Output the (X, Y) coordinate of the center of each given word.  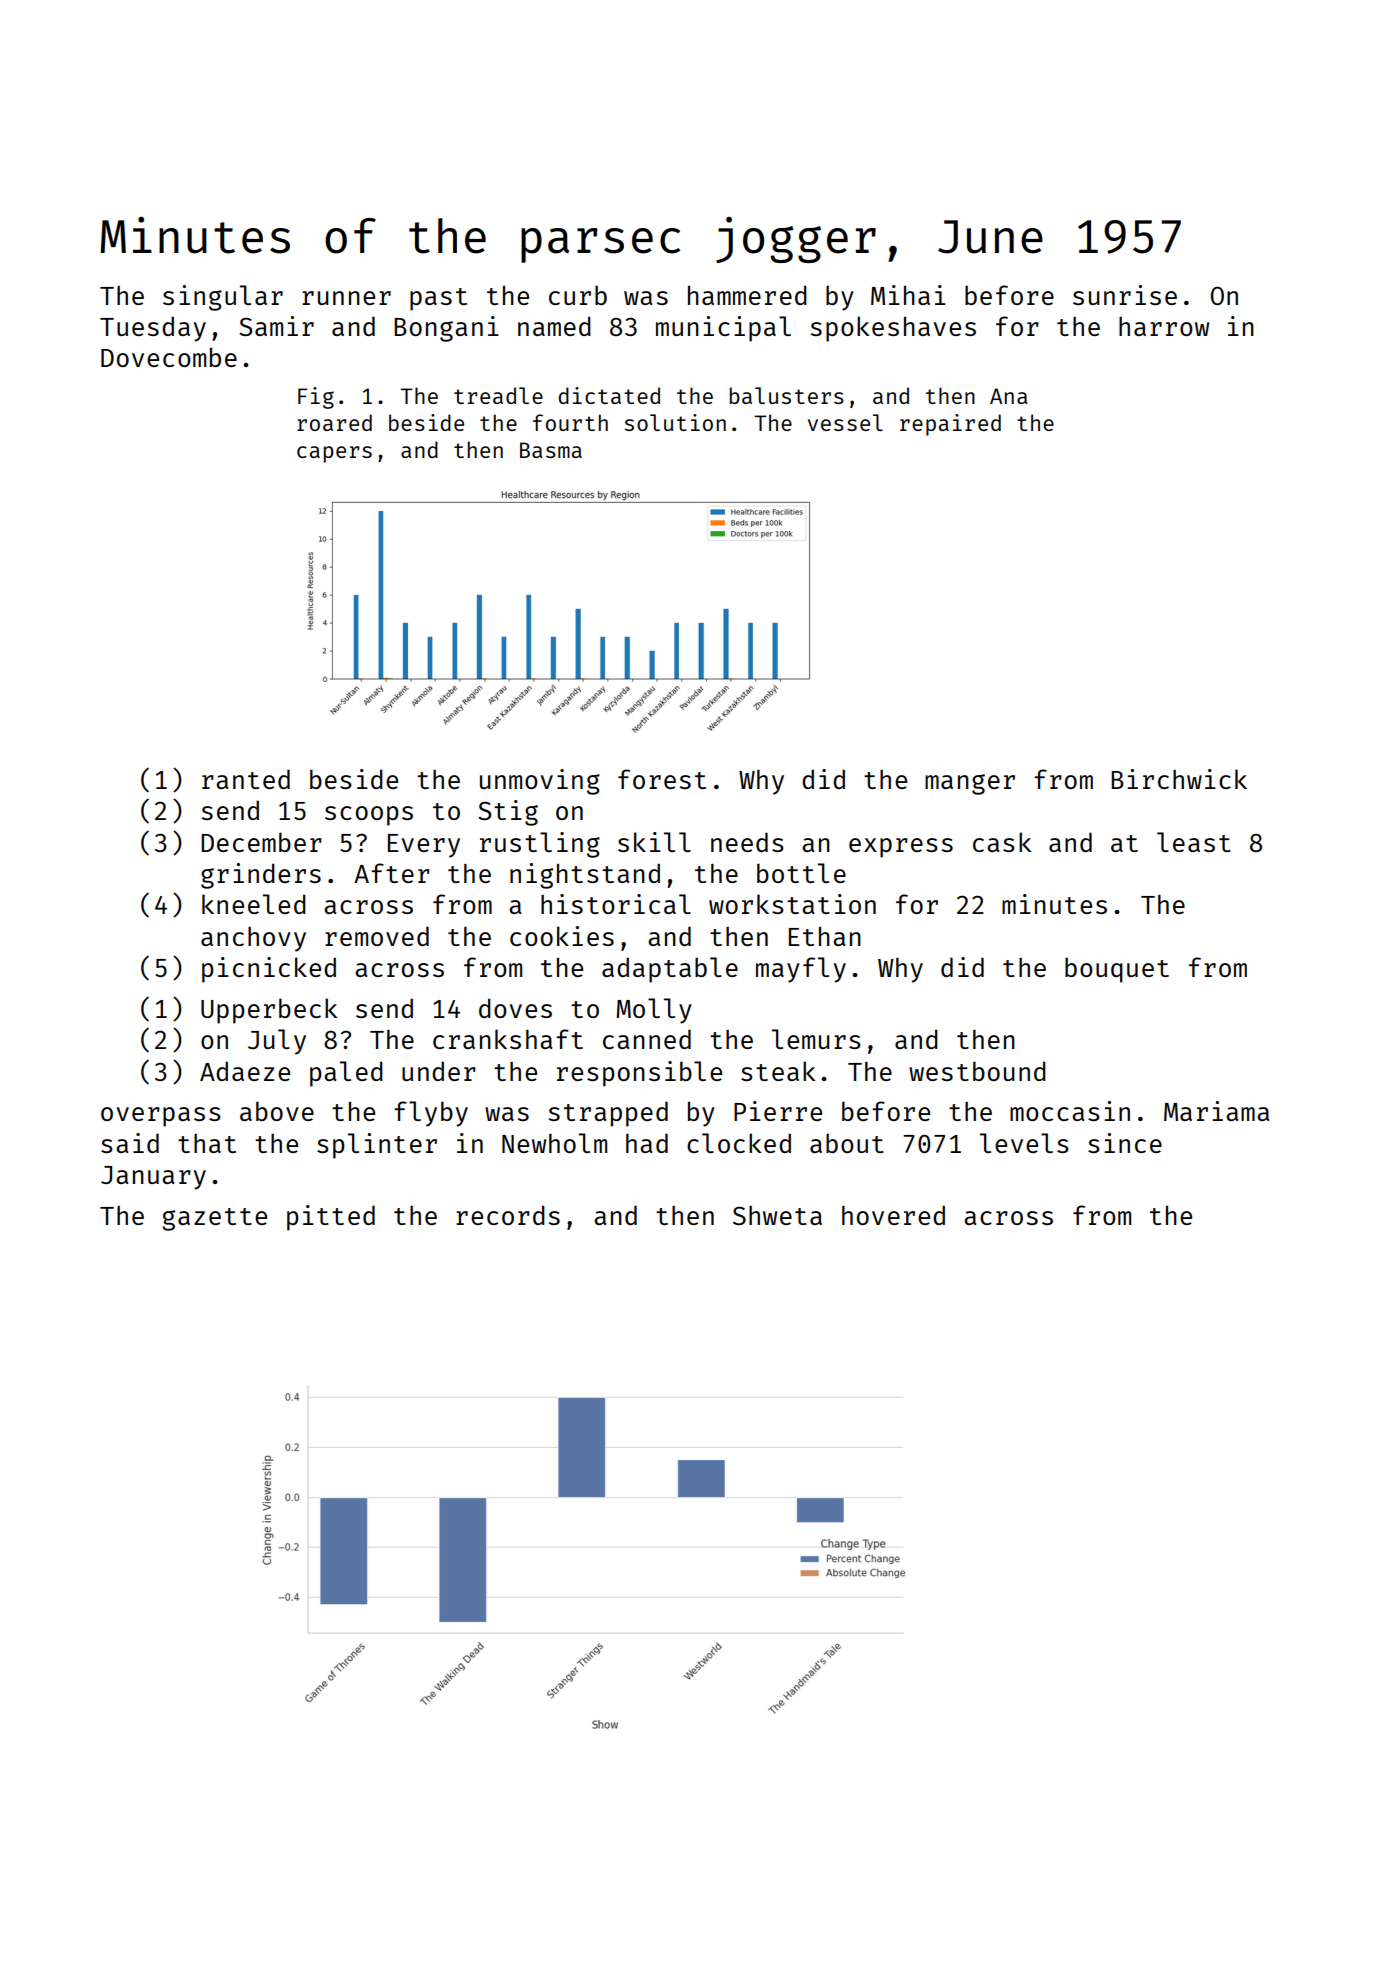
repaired (950, 425)
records (508, 1215)
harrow (1164, 326)
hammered (747, 295)
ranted (246, 779)
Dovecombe (169, 357)
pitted (331, 1218)
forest (662, 779)
